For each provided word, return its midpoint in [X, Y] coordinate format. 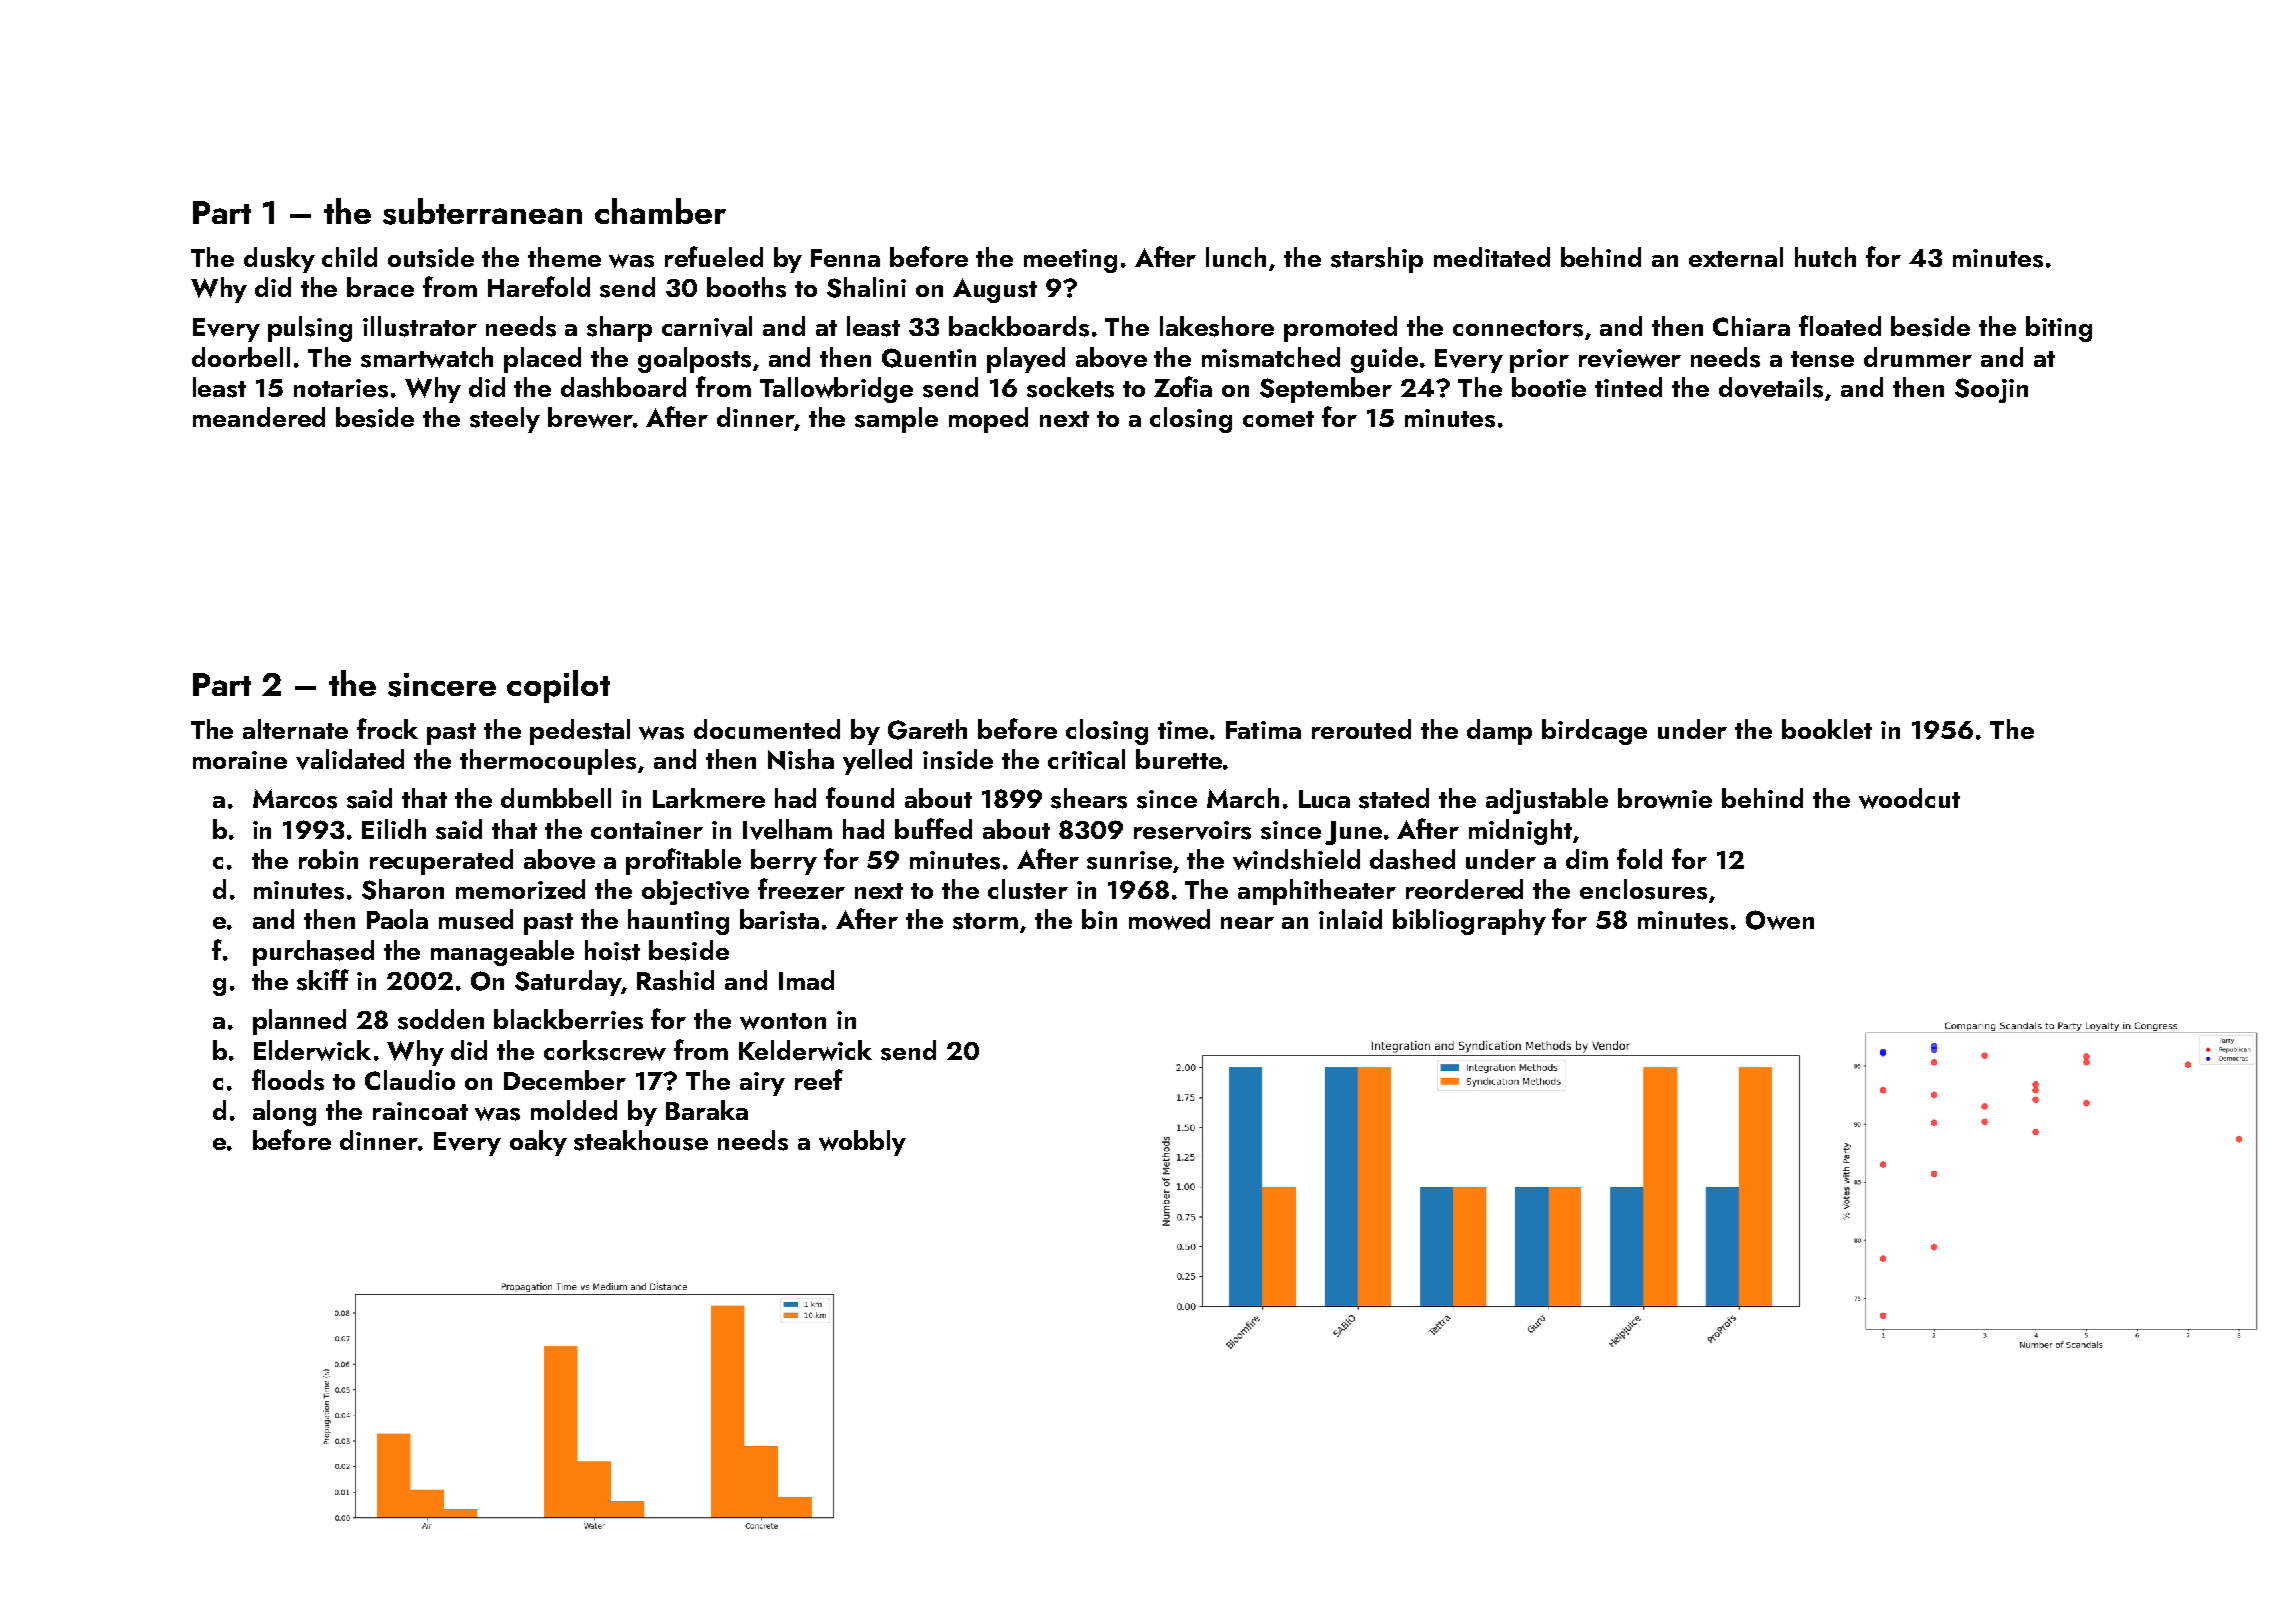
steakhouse [641, 1140]
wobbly [862, 1143]
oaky [538, 1143]
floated [1840, 325]
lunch [1236, 257]
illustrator [420, 326]
